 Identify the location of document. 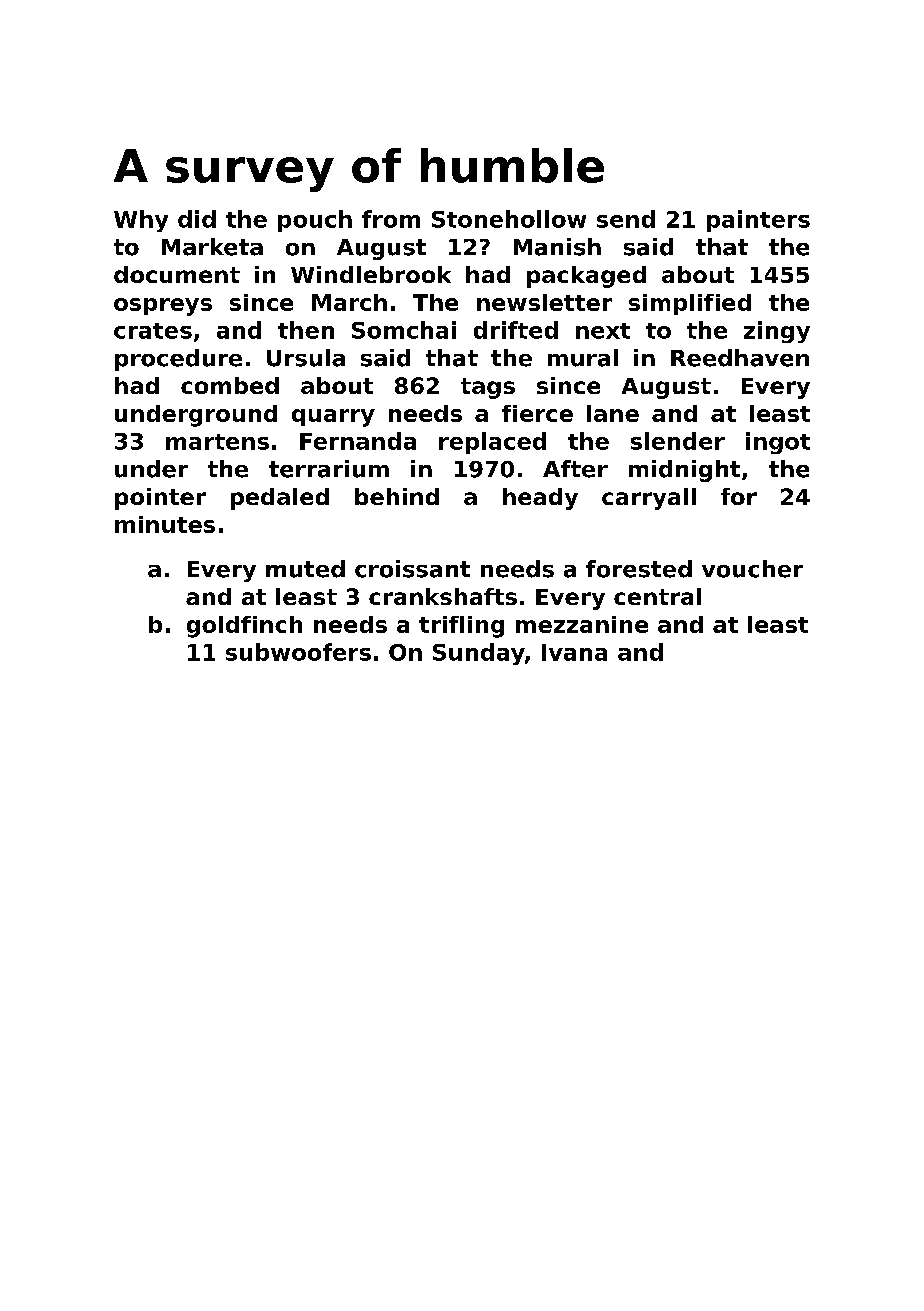
(177, 274).
